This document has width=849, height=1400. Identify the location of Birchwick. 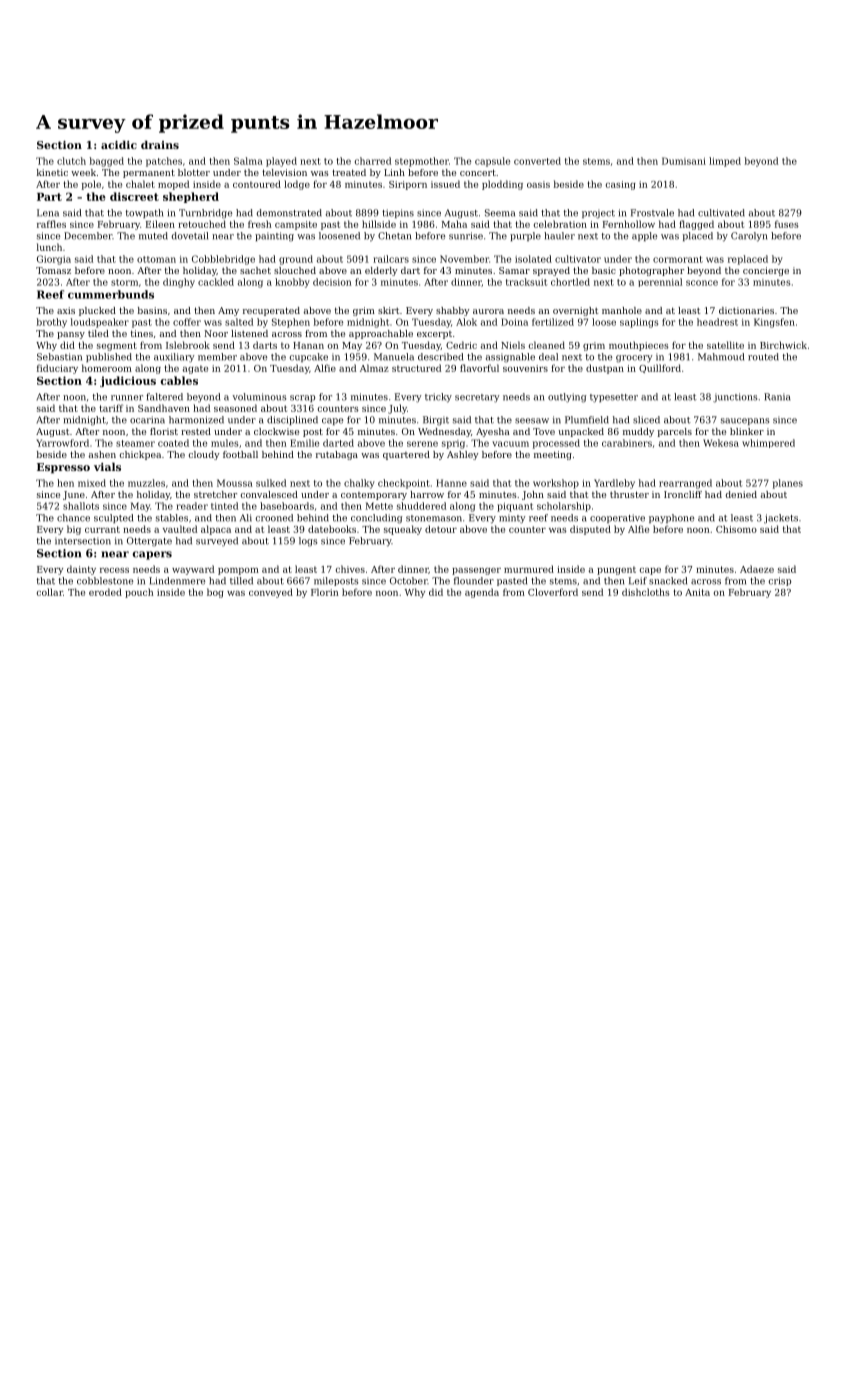
(783, 345).
